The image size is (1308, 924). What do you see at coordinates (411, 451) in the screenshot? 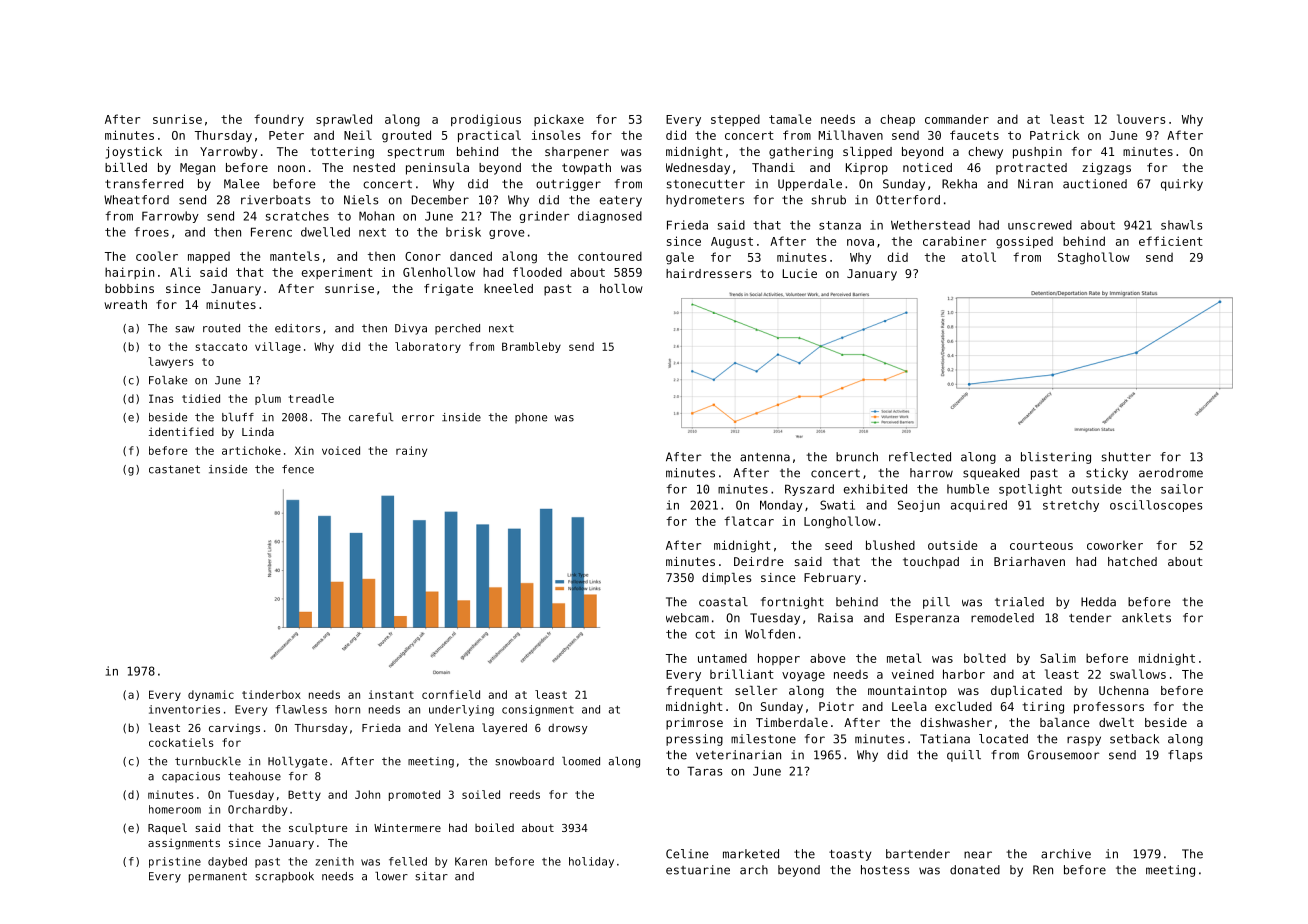
I see `rainy` at bounding box center [411, 451].
